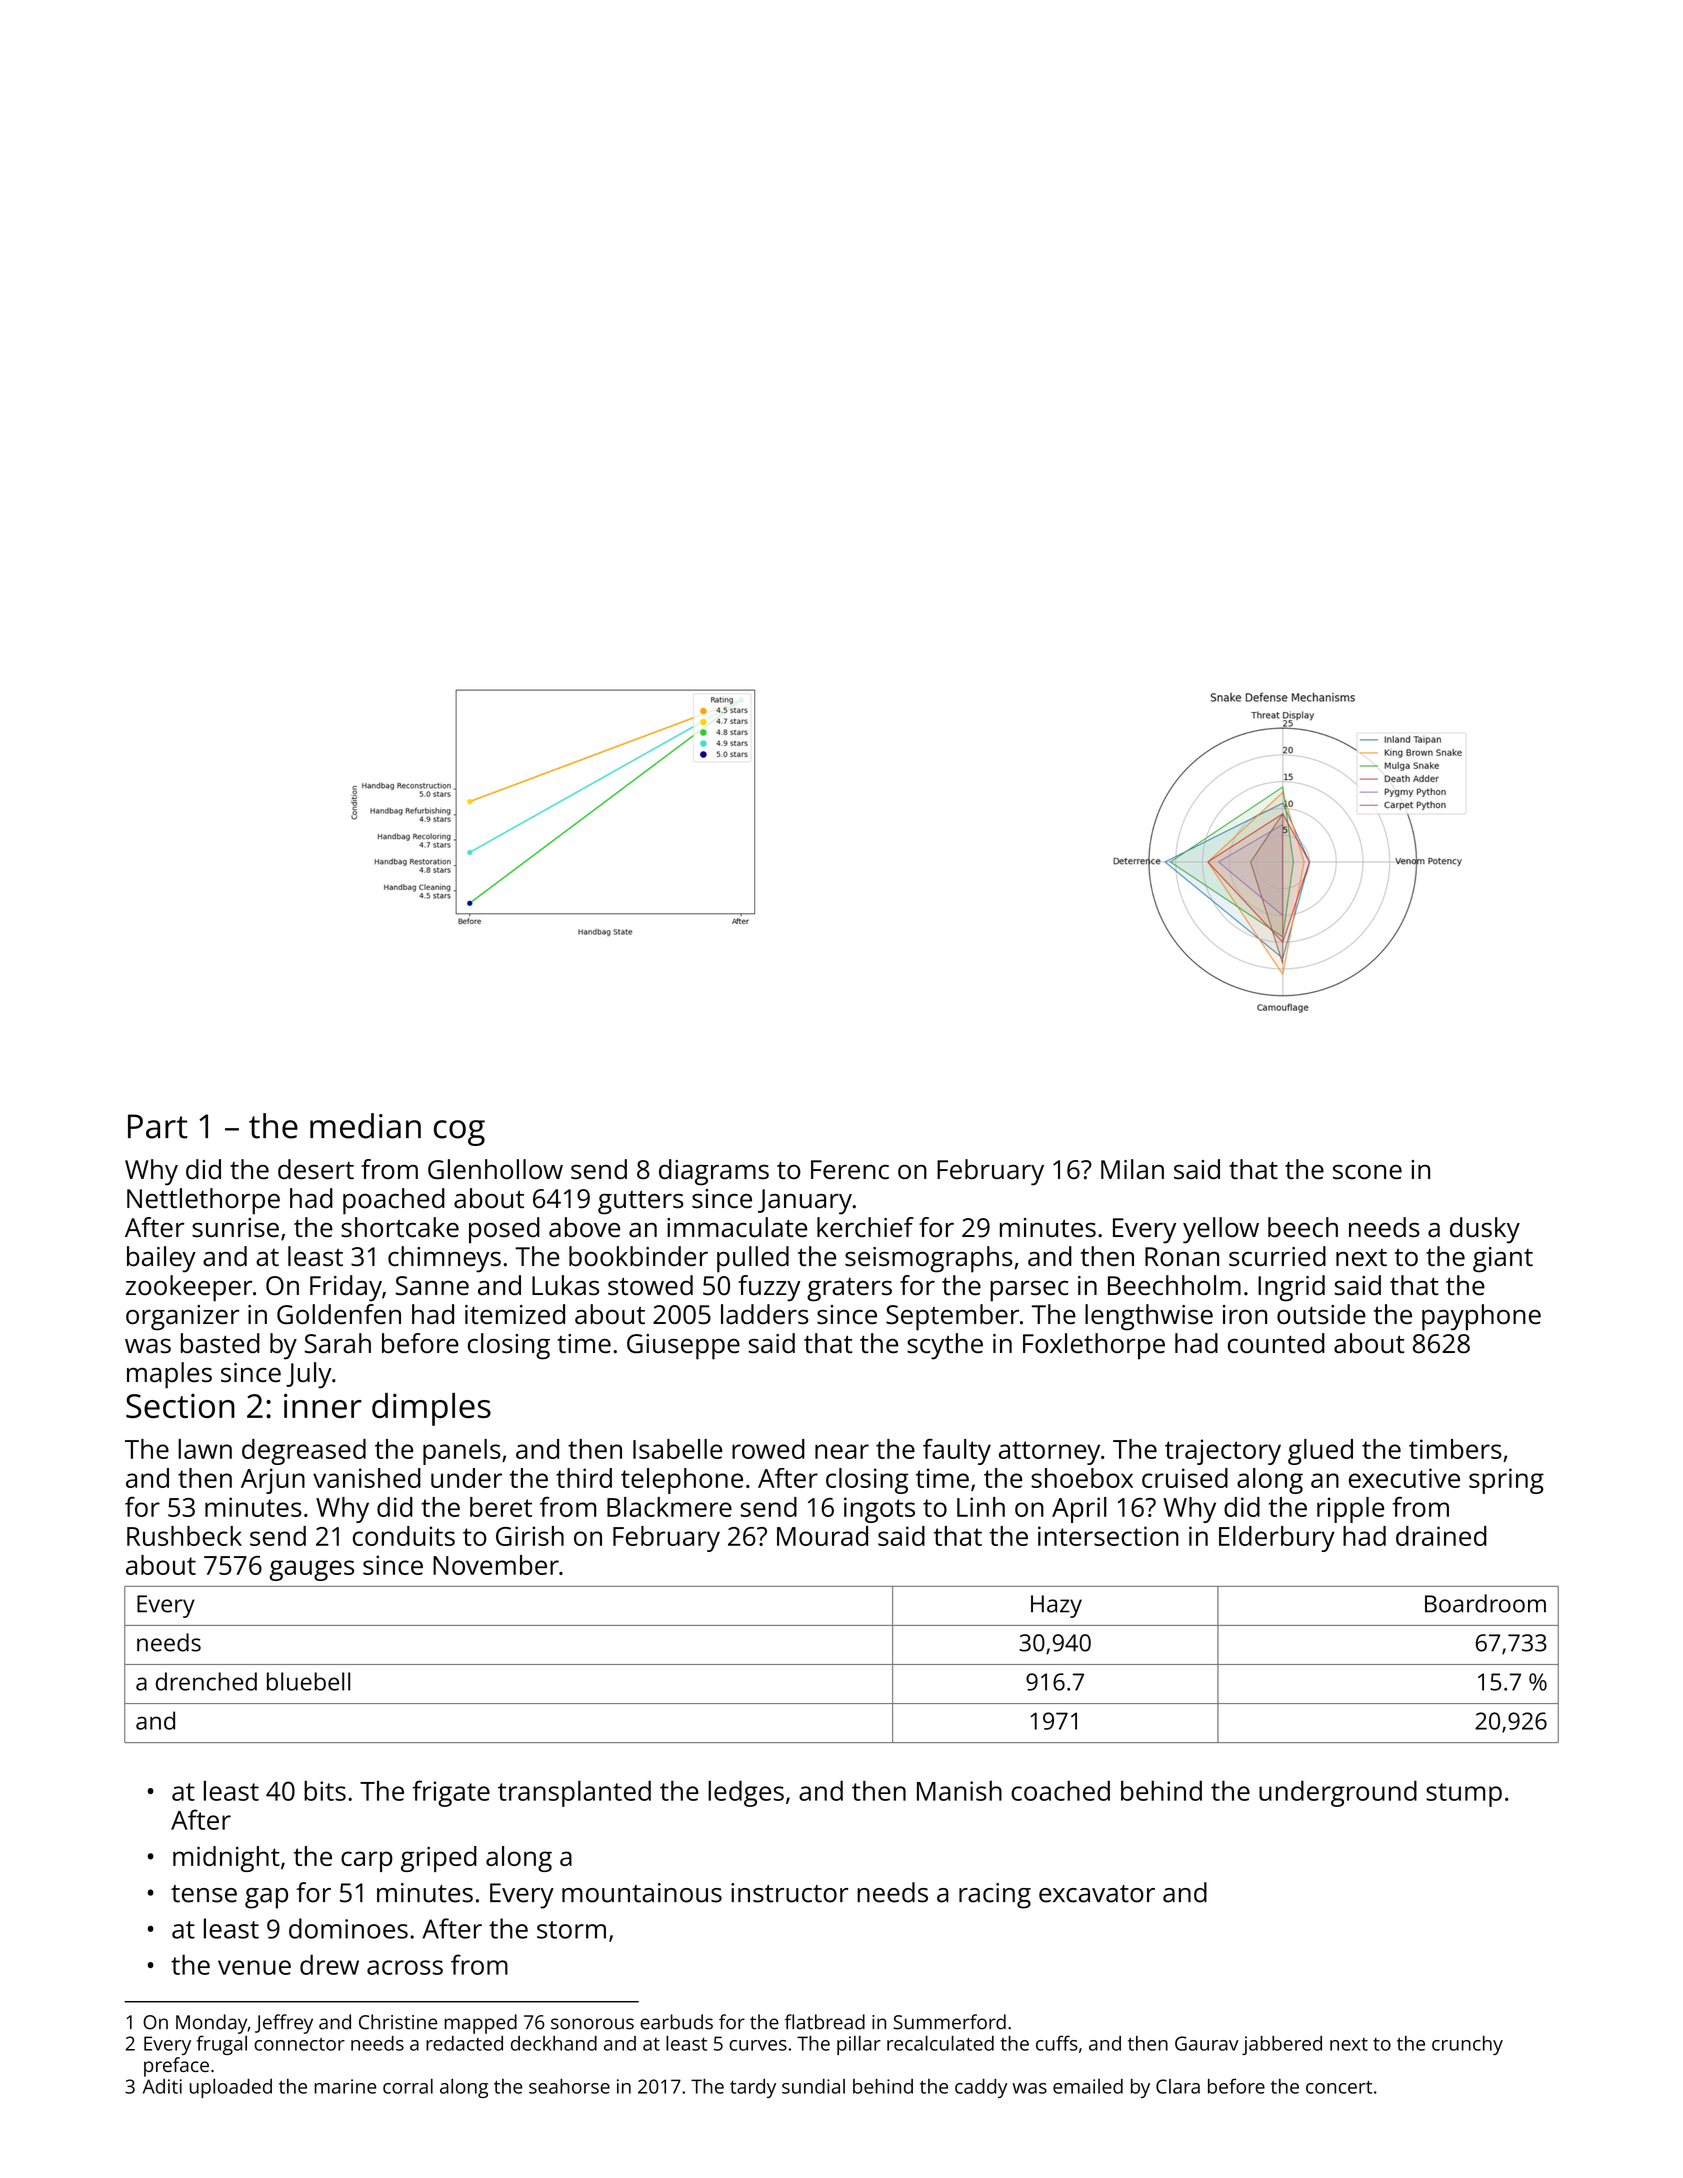 The height and width of the document is (2178, 1683). I want to click on basted, so click(220, 1343).
